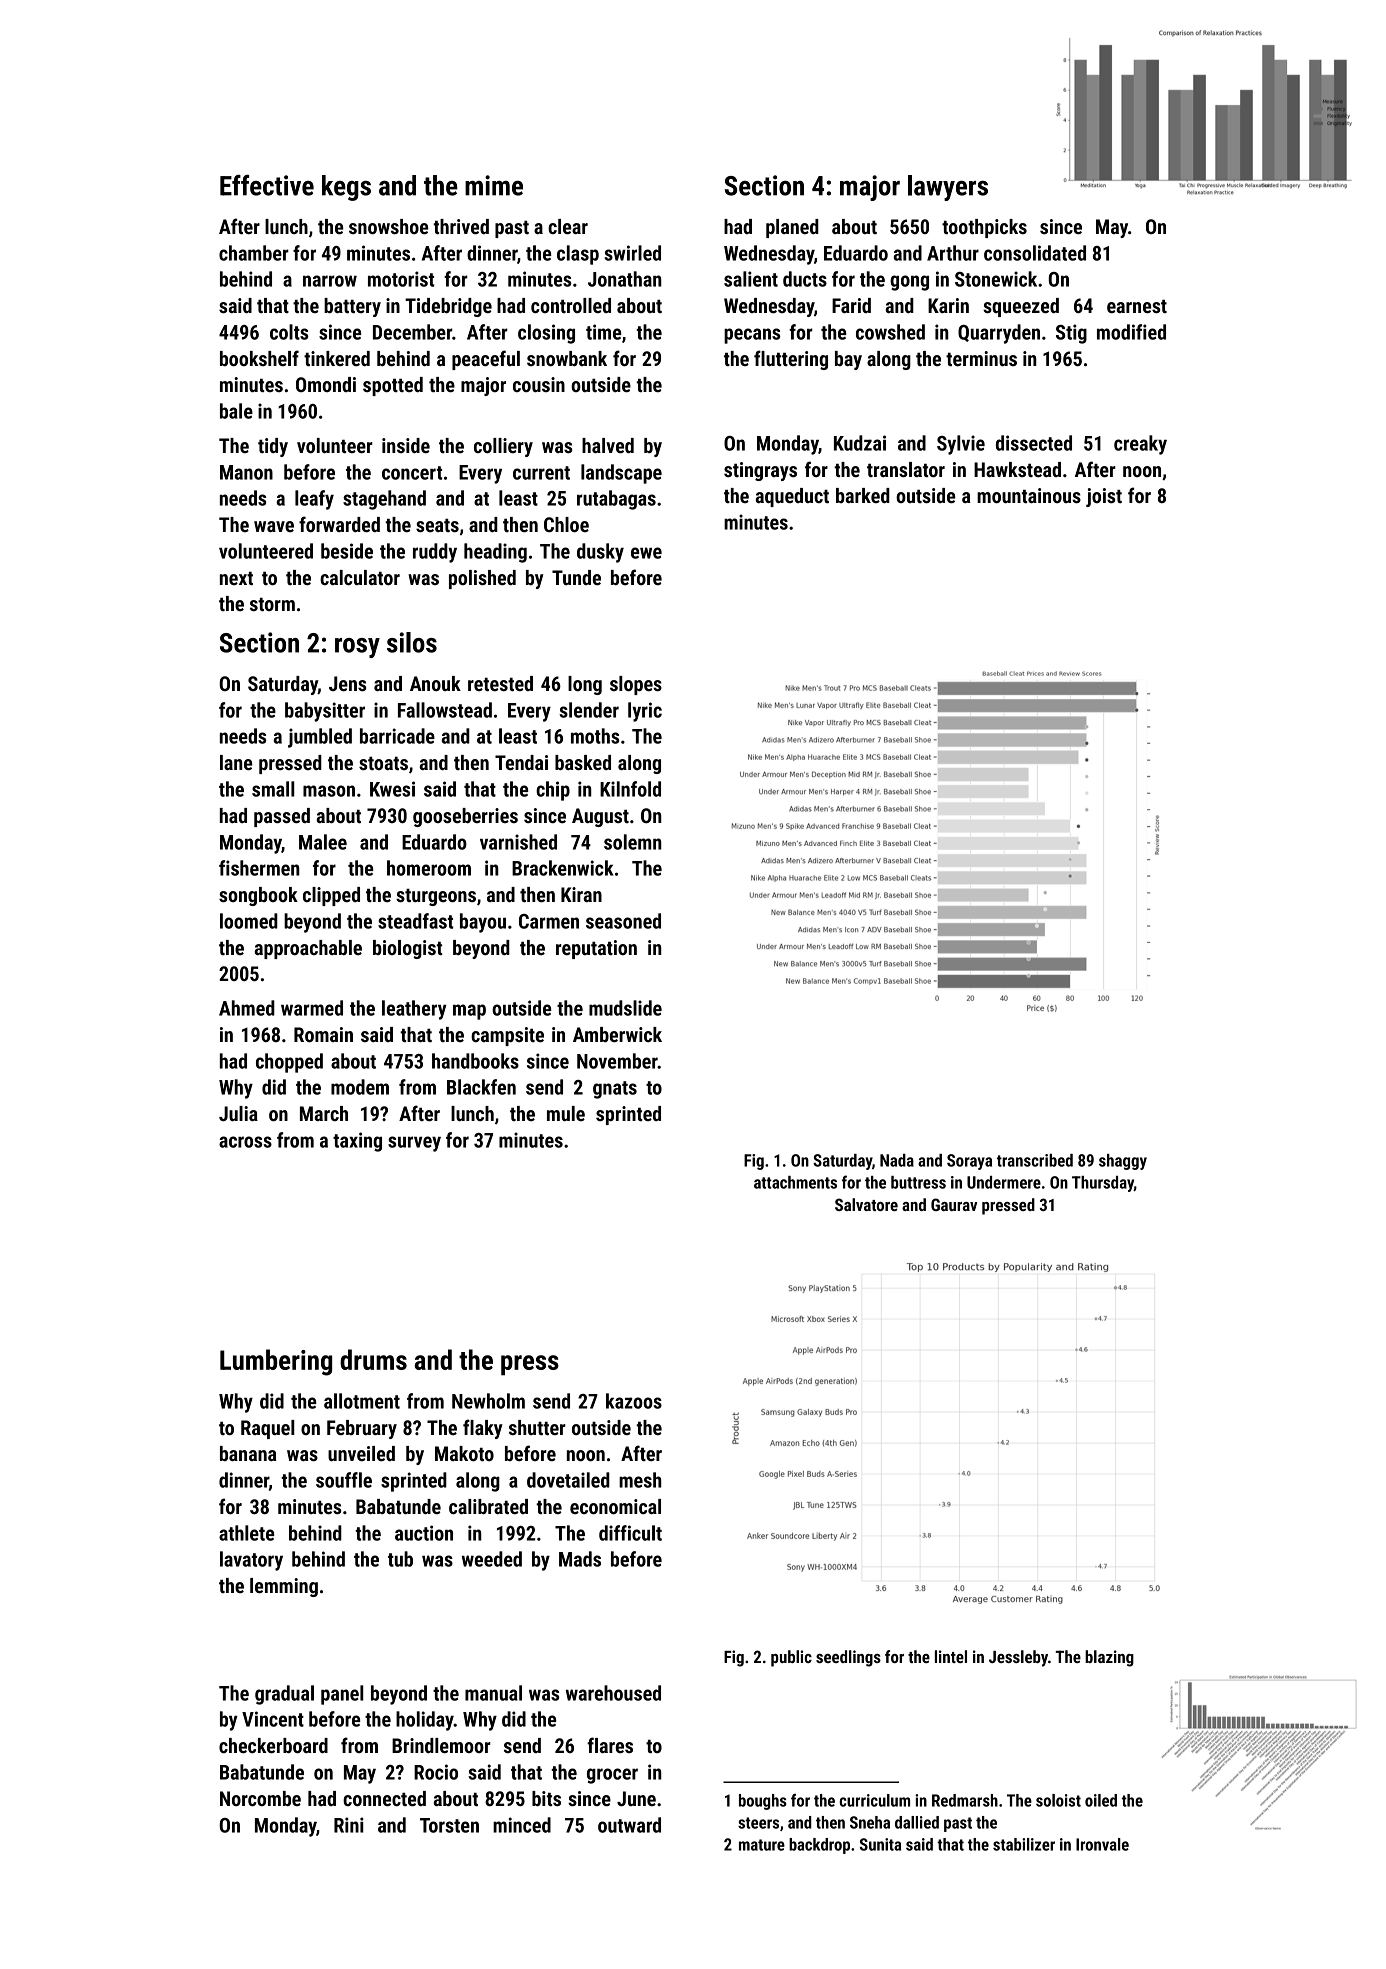 This screenshot has width=1386, height=1969. What do you see at coordinates (400, 1559) in the screenshot?
I see `tub` at bounding box center [400, 1559].
